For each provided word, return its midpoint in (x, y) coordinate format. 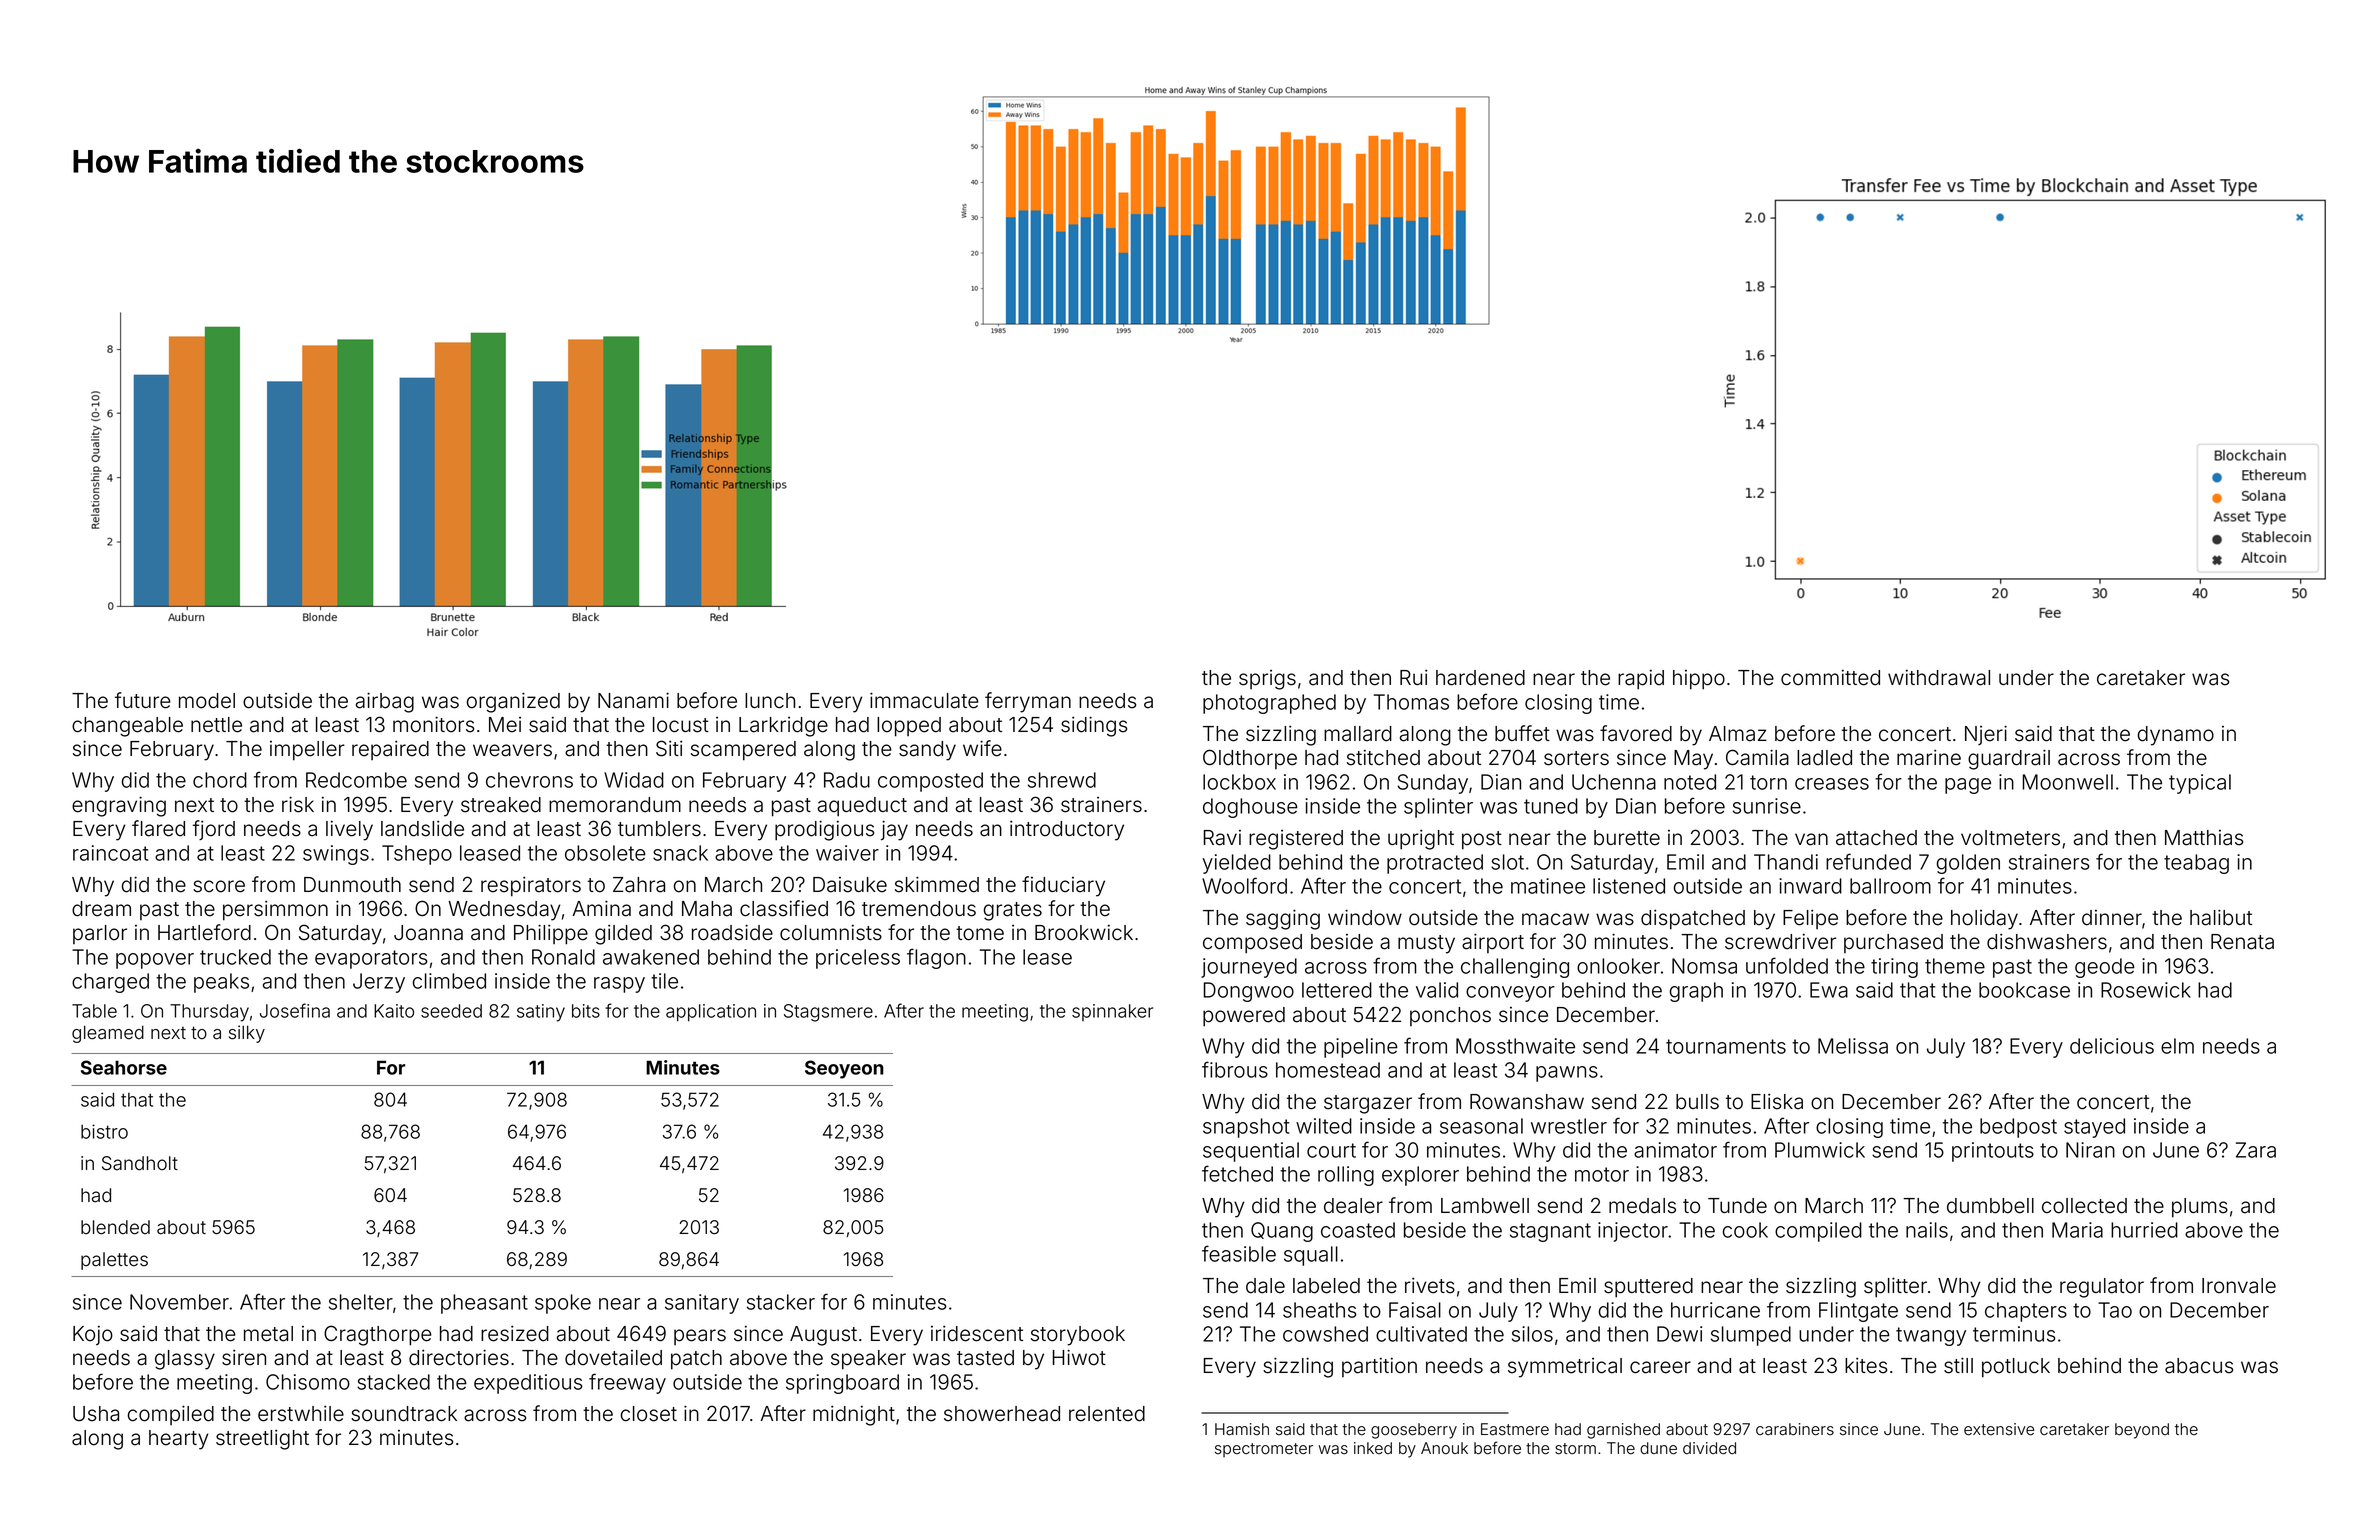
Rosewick (2146, 990)
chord (220, 780)
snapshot (1246, 1128)
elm (2177, 1046)
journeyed (1249, 968)
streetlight (262, 1440)
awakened (651, 957)
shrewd (1062, 780)
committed (1830, 678)
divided (1709, 1448)
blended (115, 1227)
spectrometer (1264, 1450)
